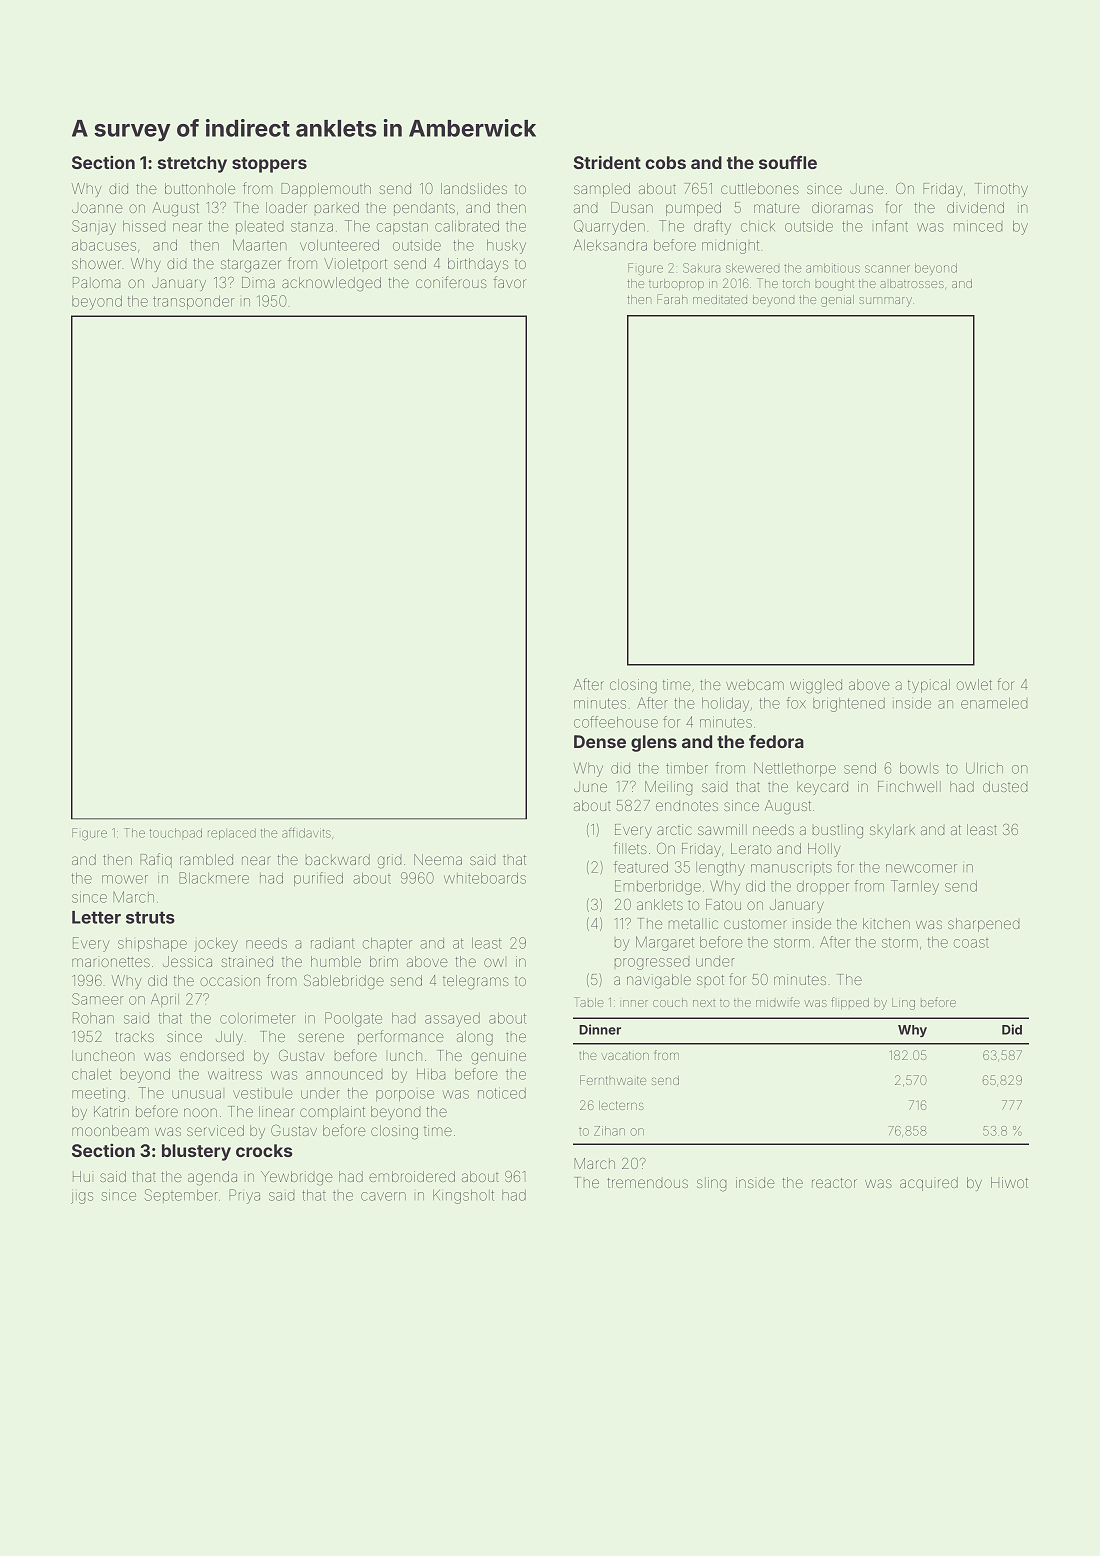 Image resolution: width=1100 pixels, height=1556 pixels. I want to click on chick, so click(758, 226).
